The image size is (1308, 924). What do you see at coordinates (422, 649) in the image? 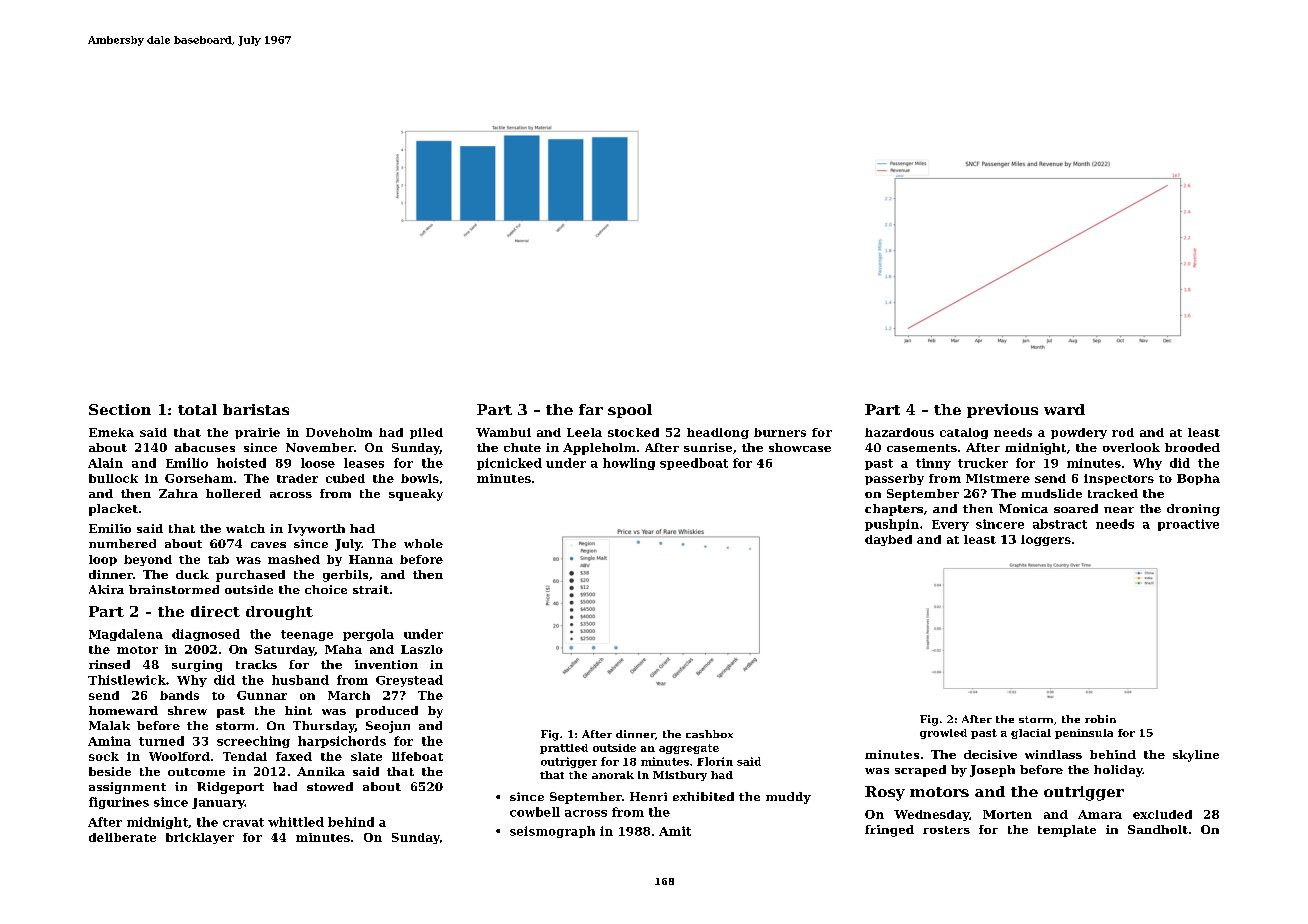
I see `Laszlo` at bounding box center [422, 649].
